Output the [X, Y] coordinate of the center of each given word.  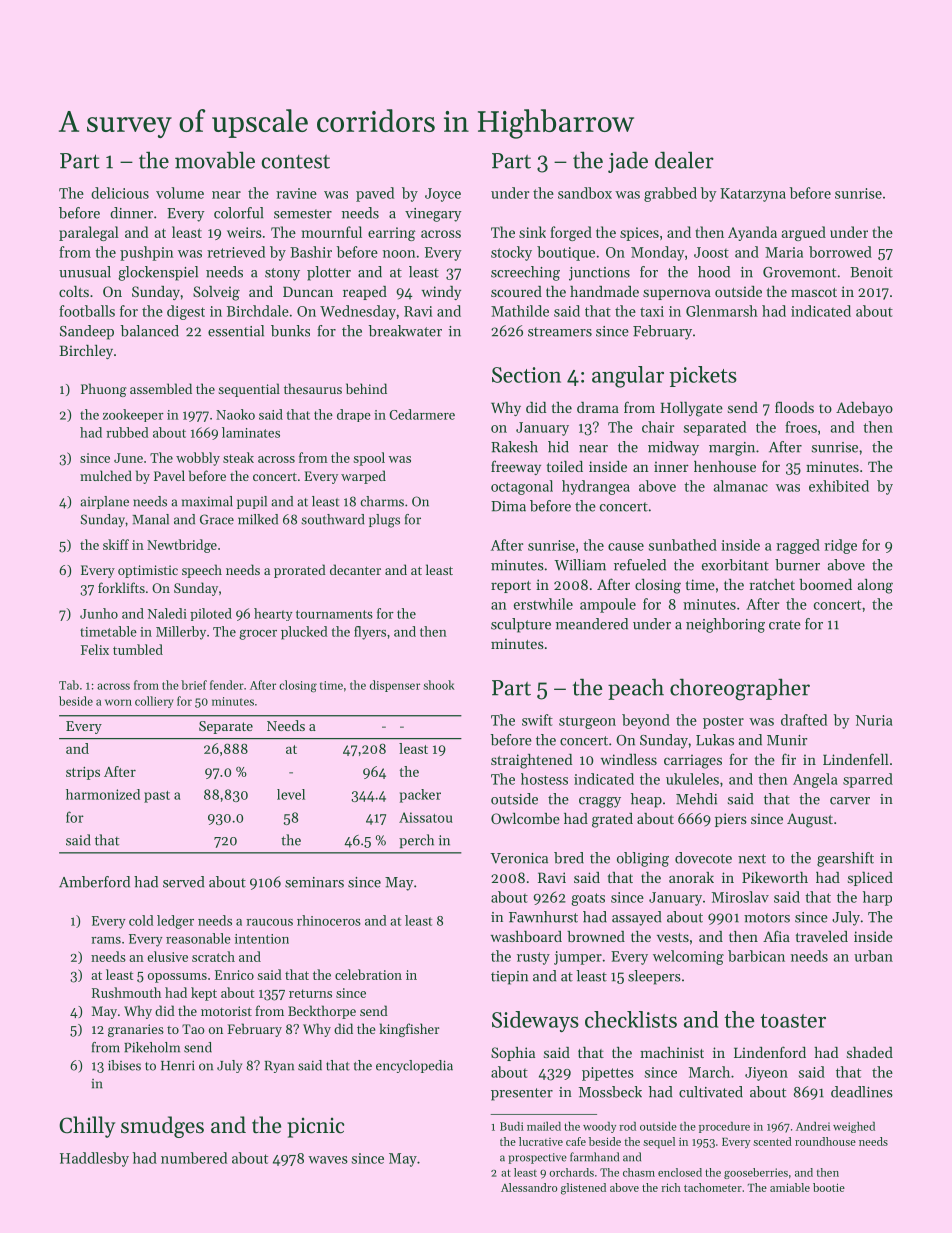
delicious [120, 193]
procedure [724, 1127]
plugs [384, 521]
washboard [526, 936]
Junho [99, 613]
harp [877, 898]
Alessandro [529, 1187]
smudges [162, 1127]
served [183, 882]
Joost [711, 252]
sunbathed [683, 545]
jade [628, 162]
